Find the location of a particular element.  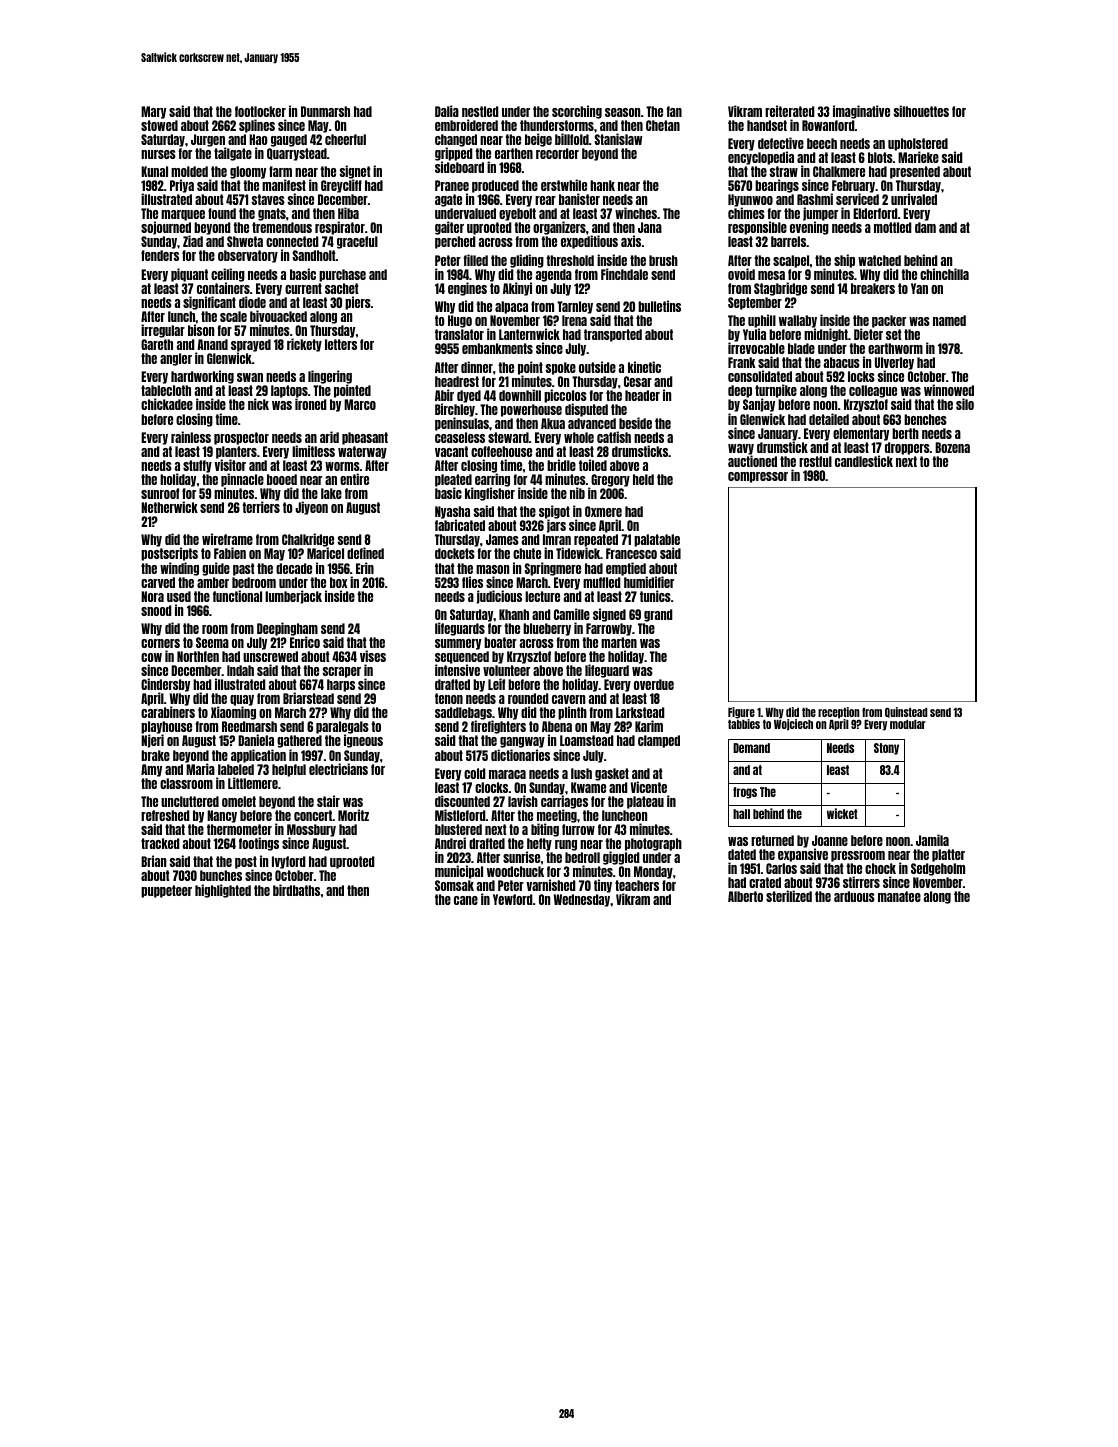

plateau is located at coordinates (645, 802).
